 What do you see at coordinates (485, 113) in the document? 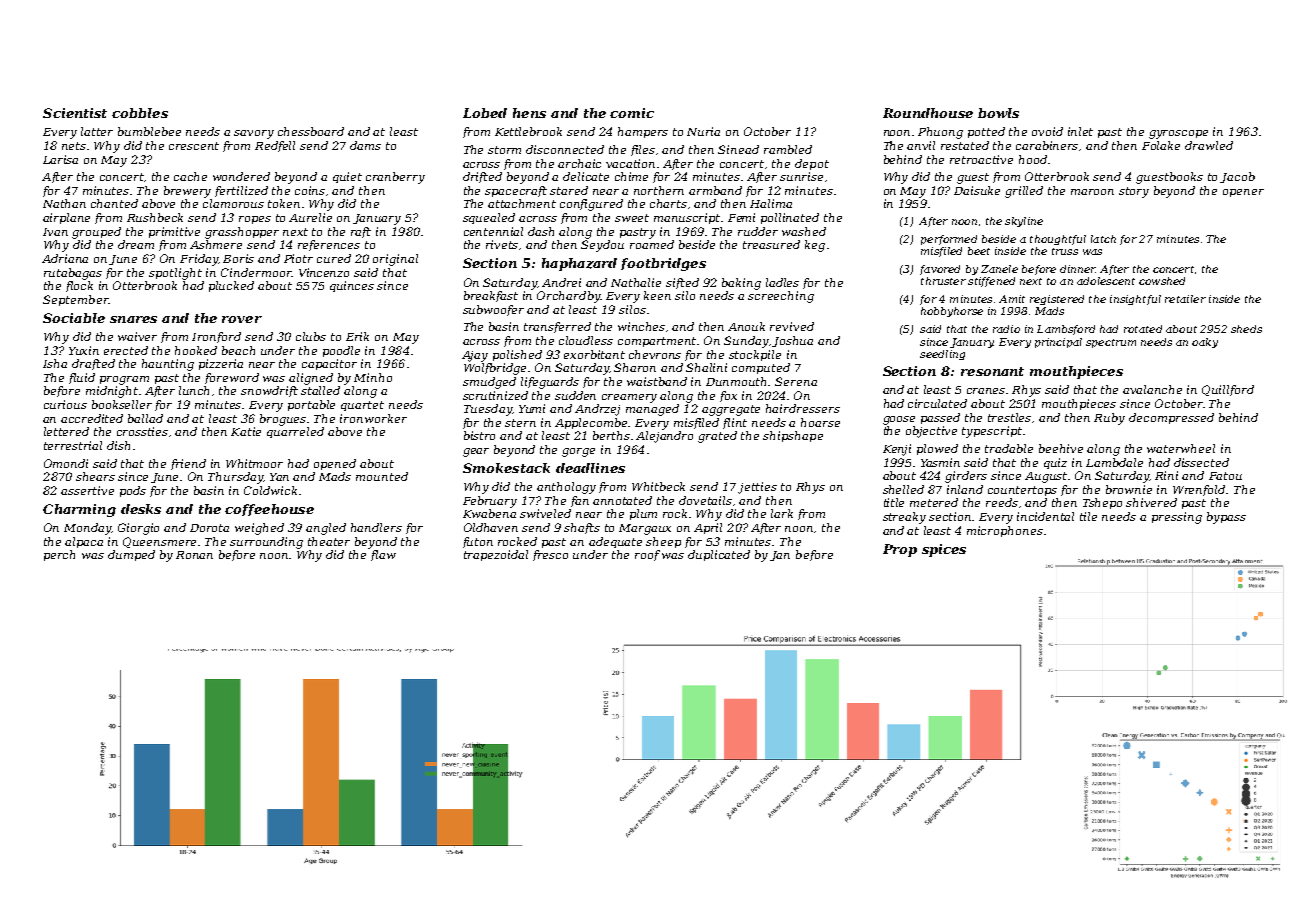
I see `Lobed` at bounding box center [485, 113].
